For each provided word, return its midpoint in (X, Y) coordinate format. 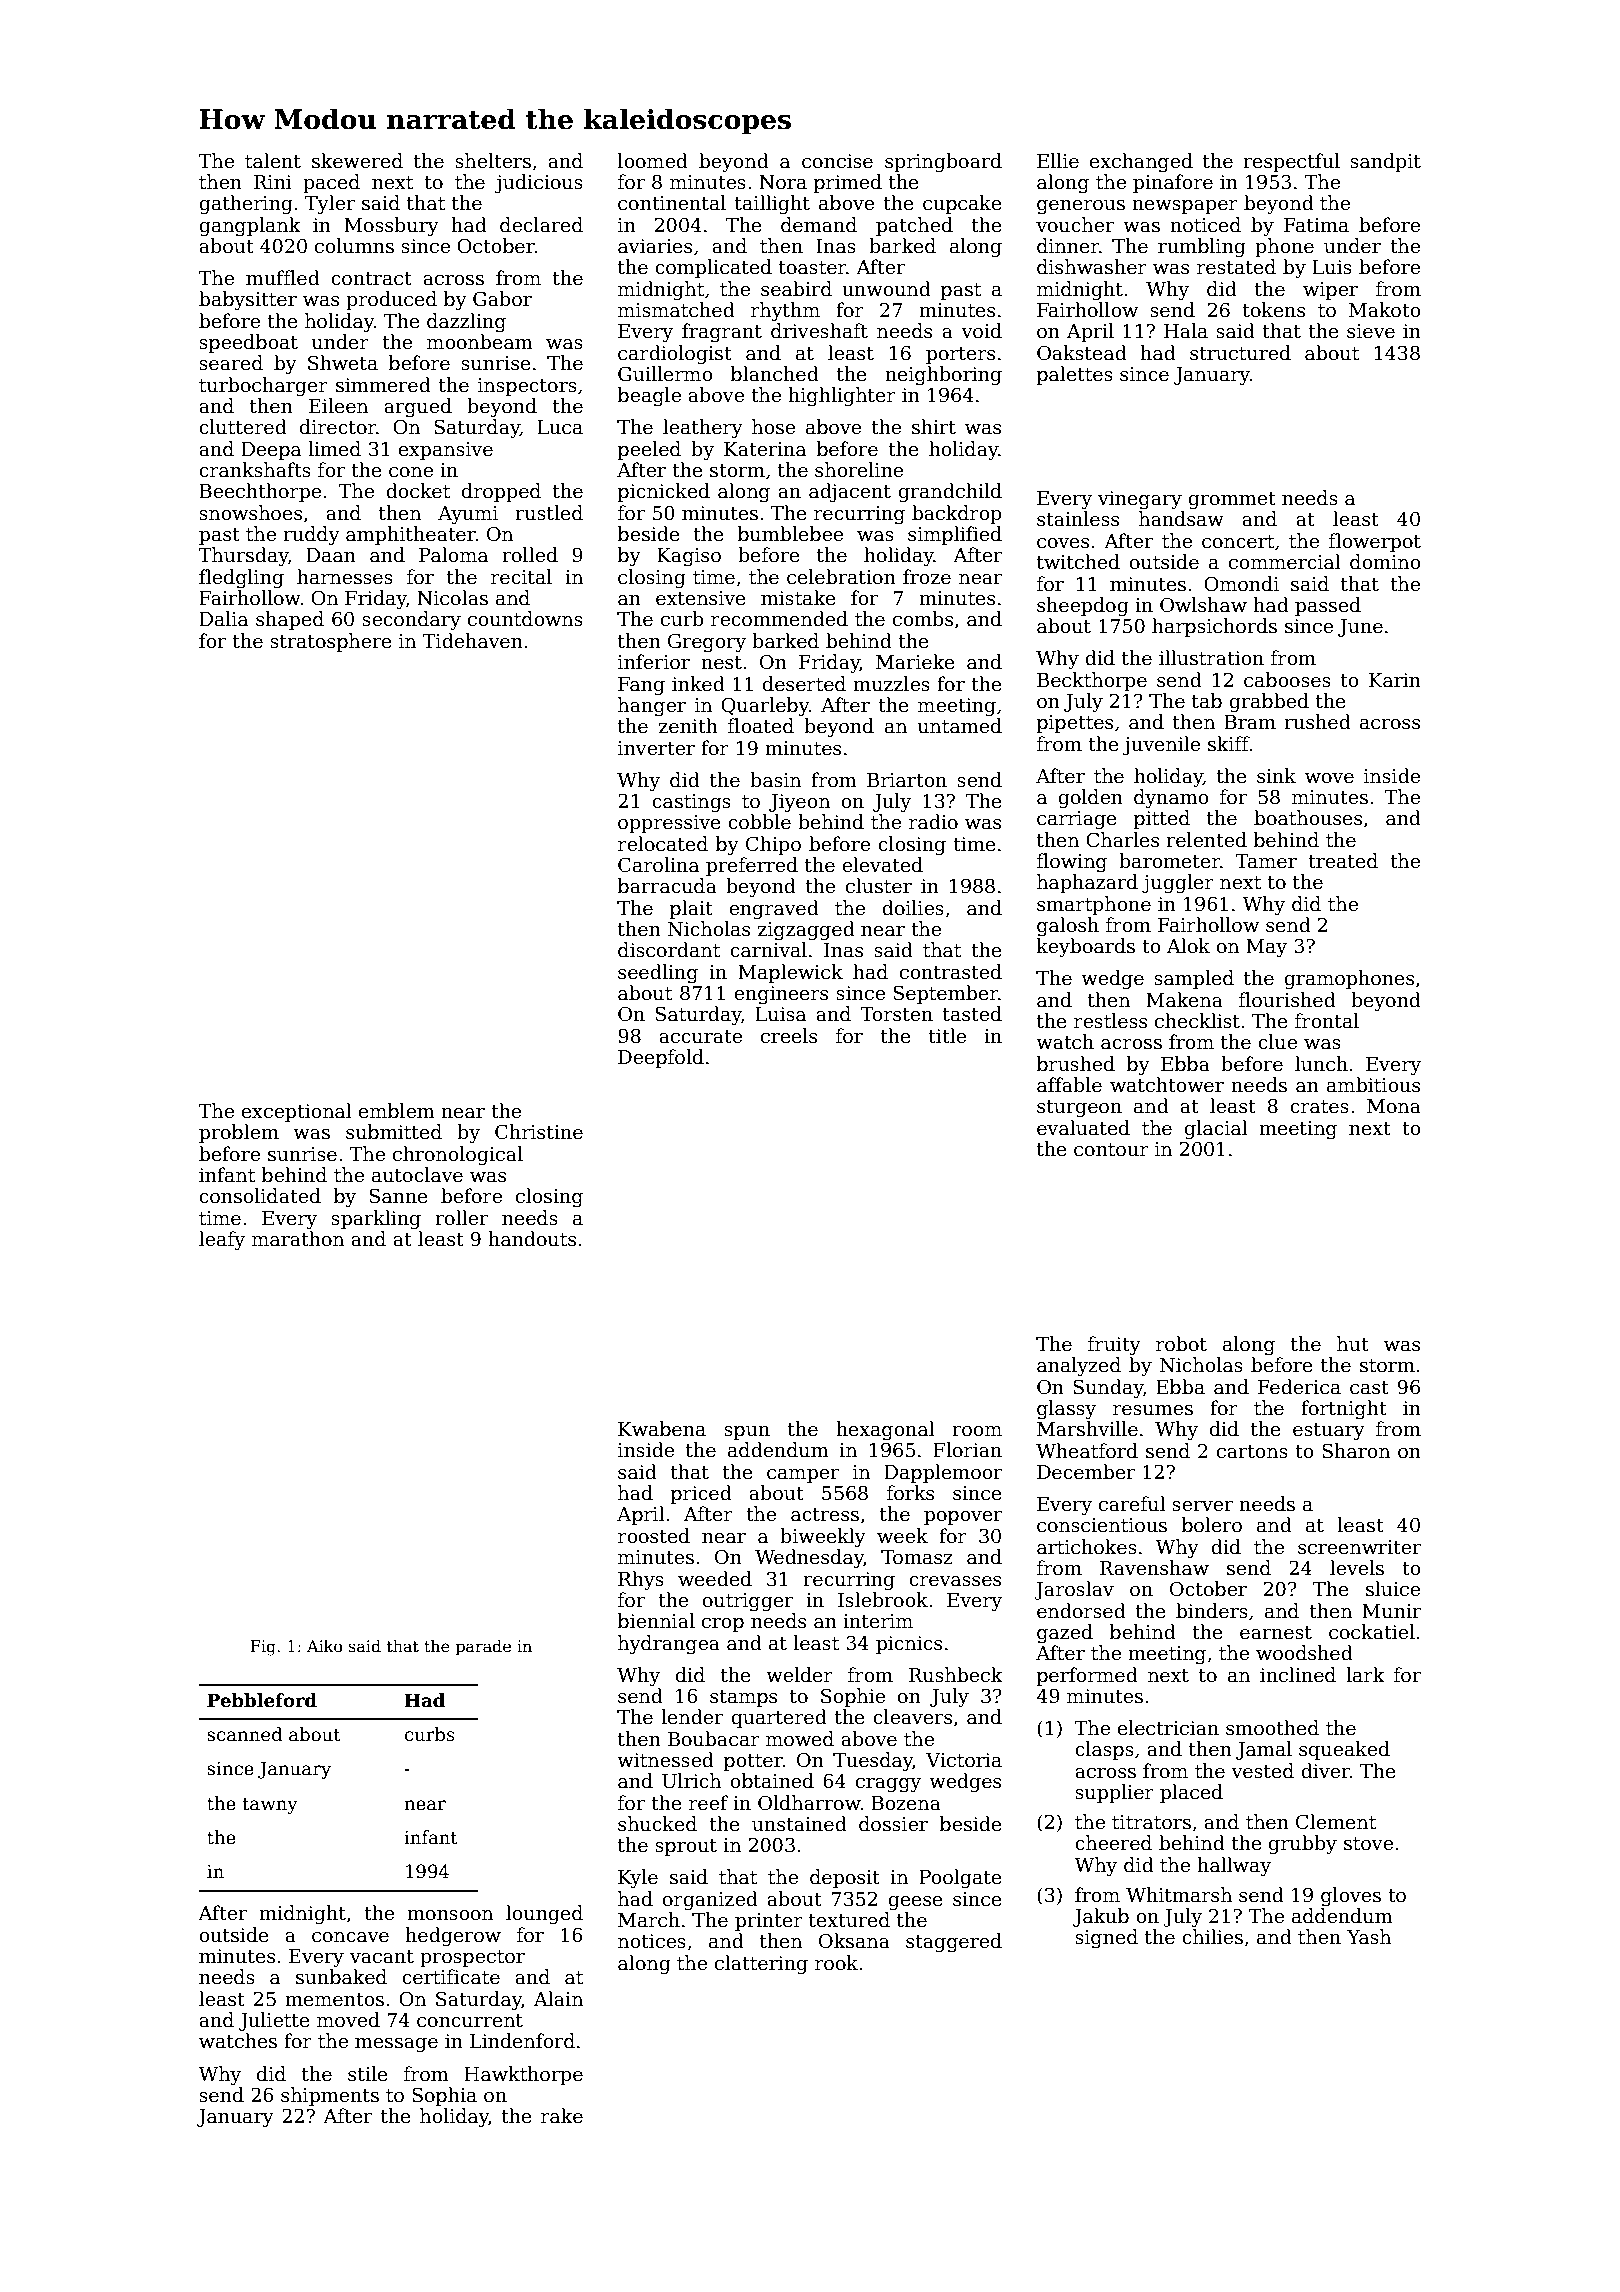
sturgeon (1079, 1108)
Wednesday (809, 1558)
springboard (943, 162)
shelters (493, 161)
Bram (1250, 722)
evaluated (1083, 1128)
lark (1365, 1675)
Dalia (223, 619)
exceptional (297, 1112)
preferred (752, 866)
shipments (330, 2096)
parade (483, 1647)
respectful (1291, 162)
